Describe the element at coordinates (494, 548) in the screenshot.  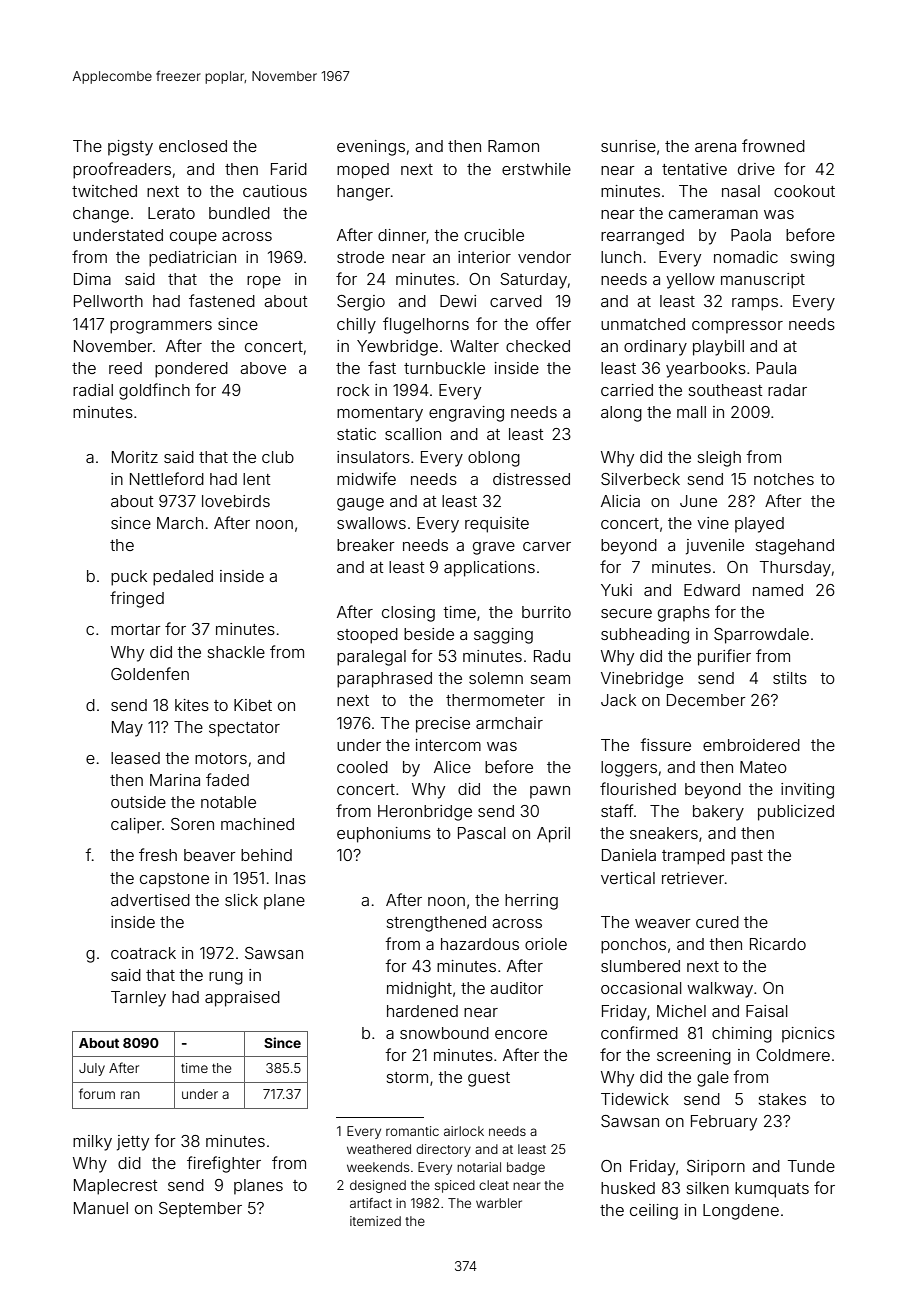
I see `grave` at that location.
